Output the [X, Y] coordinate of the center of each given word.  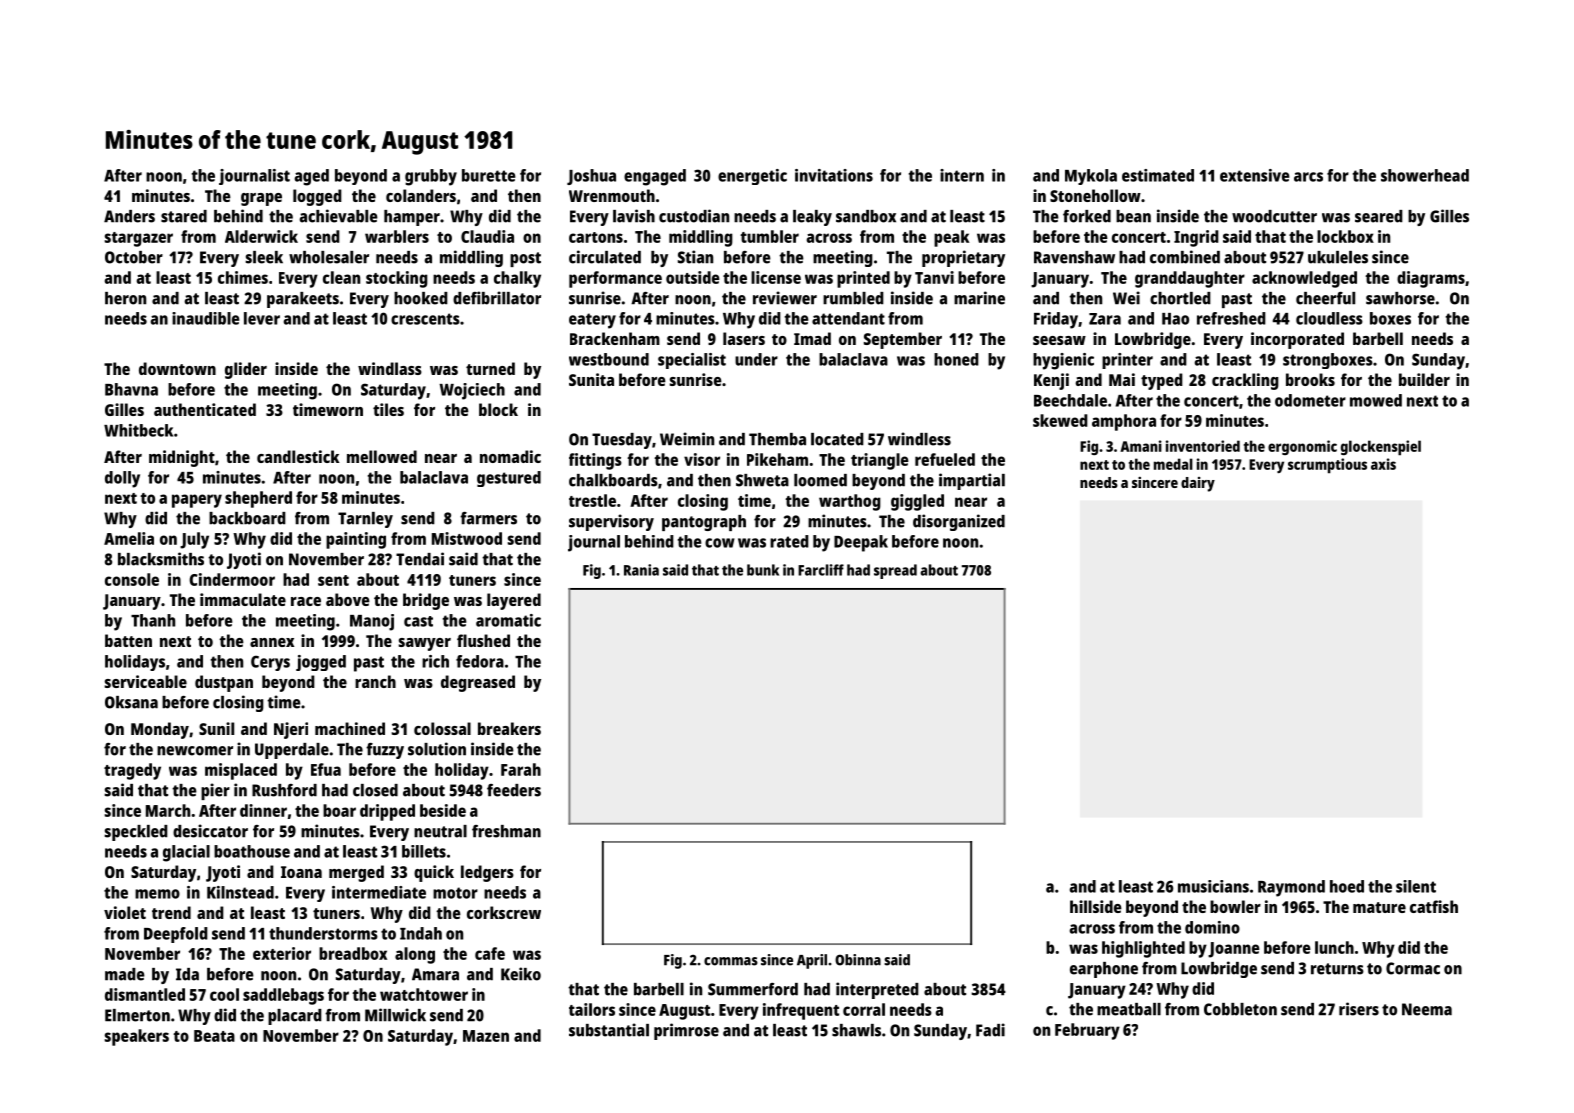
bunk [763, 570]
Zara [1105, 319]
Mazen [486, 1036]
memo [157, 894]
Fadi [990, 1030]
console [132, 579]
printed [863, 279]
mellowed [382, 456]
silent [1416, 886]
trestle [592, 500]
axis [1383, 464]
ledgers [487, 873]
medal [1173, 464]
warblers [397, 236]
